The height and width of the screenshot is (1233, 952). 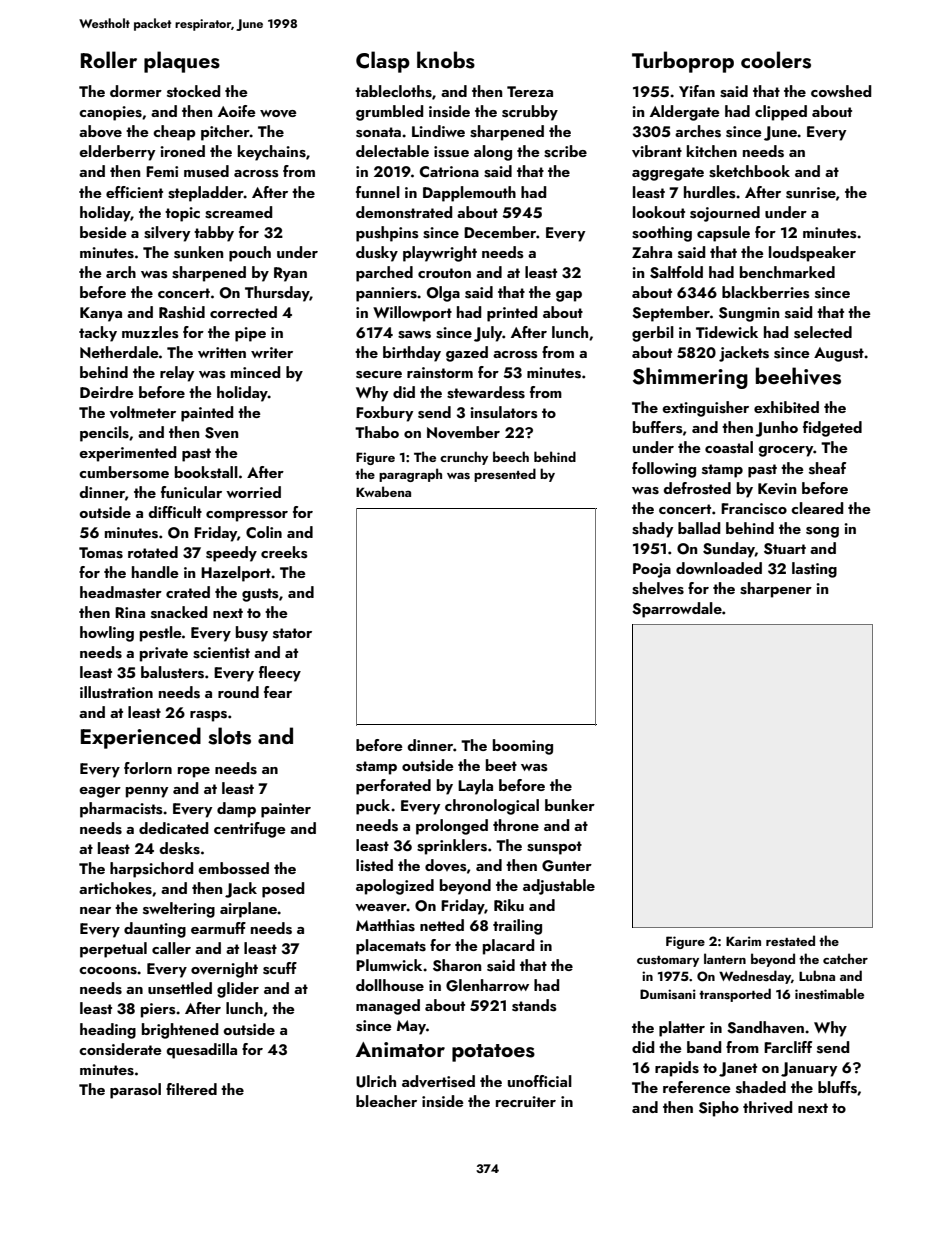 I want to click on throne, so click(x=516, y=825).
